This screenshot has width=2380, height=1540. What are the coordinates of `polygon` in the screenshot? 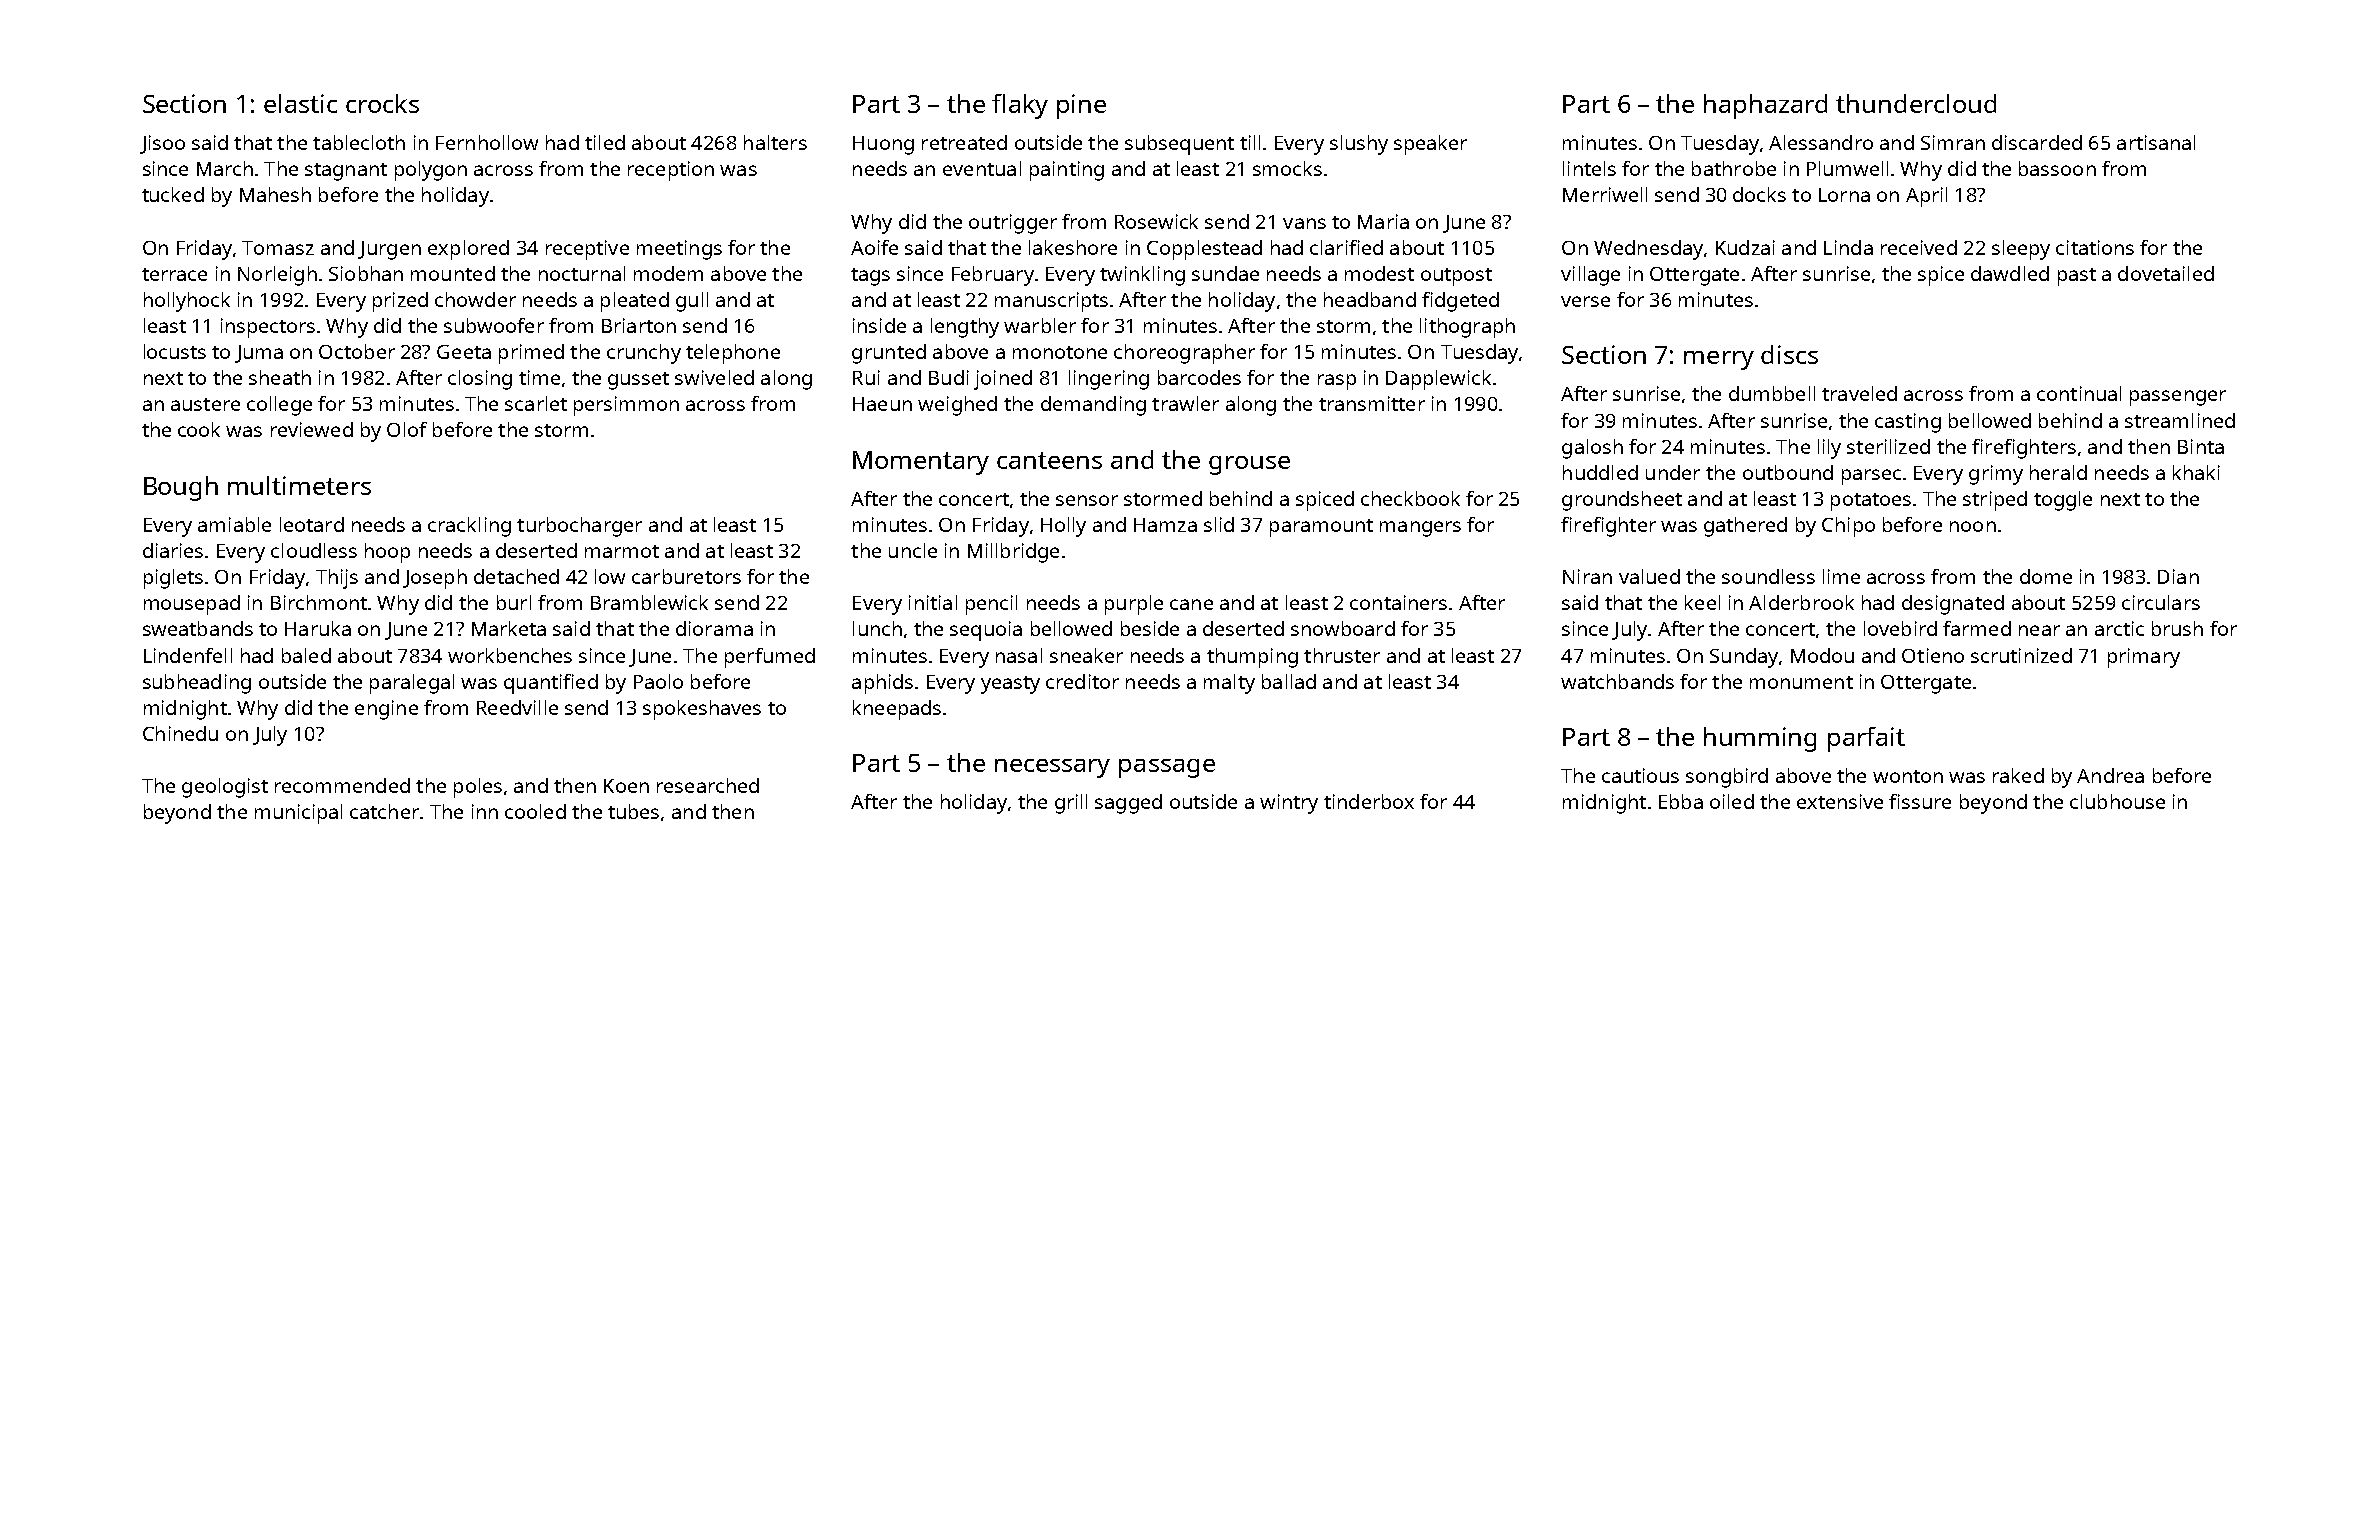 It's located at (431, 171).
